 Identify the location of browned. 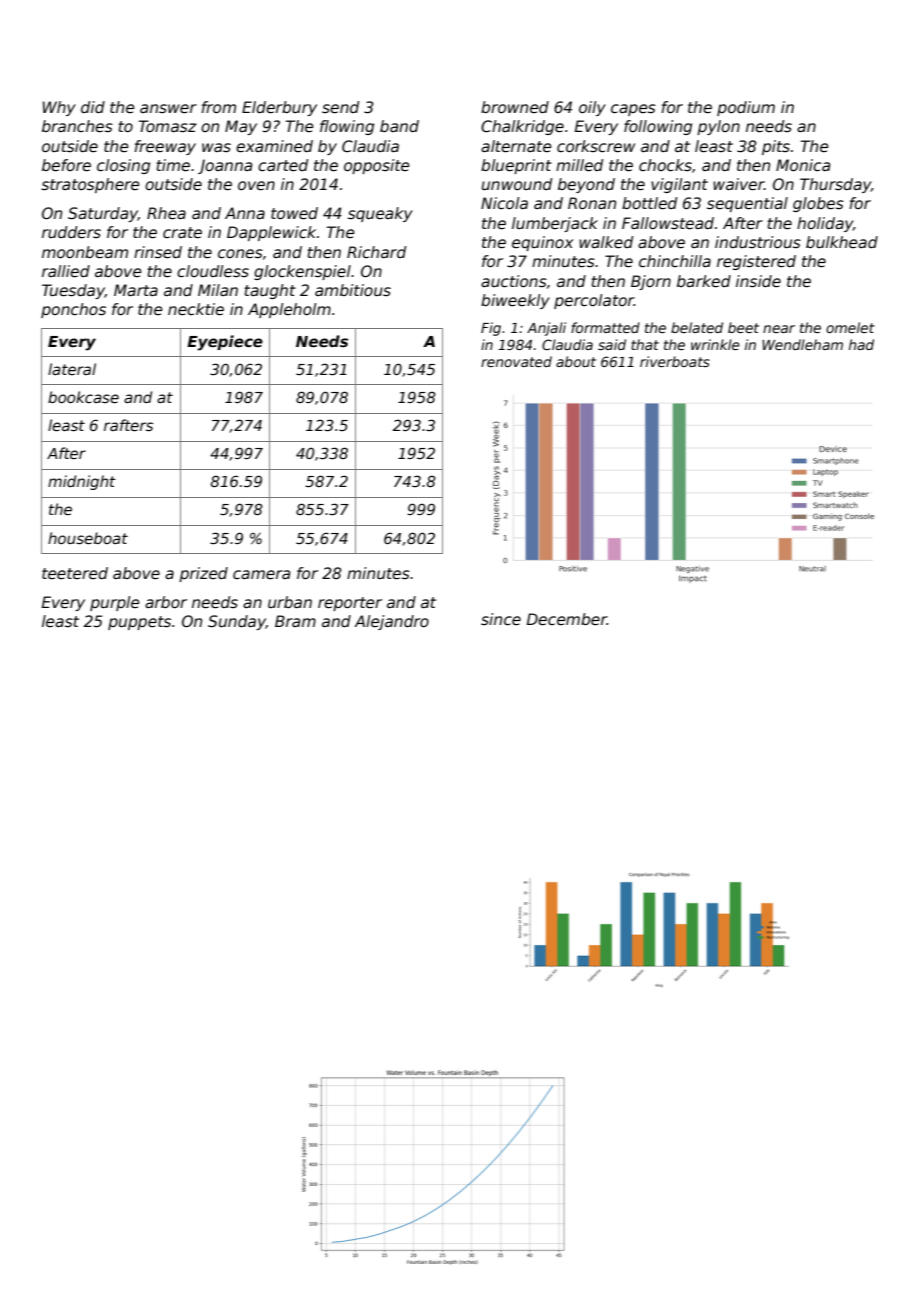
(515, 107).
